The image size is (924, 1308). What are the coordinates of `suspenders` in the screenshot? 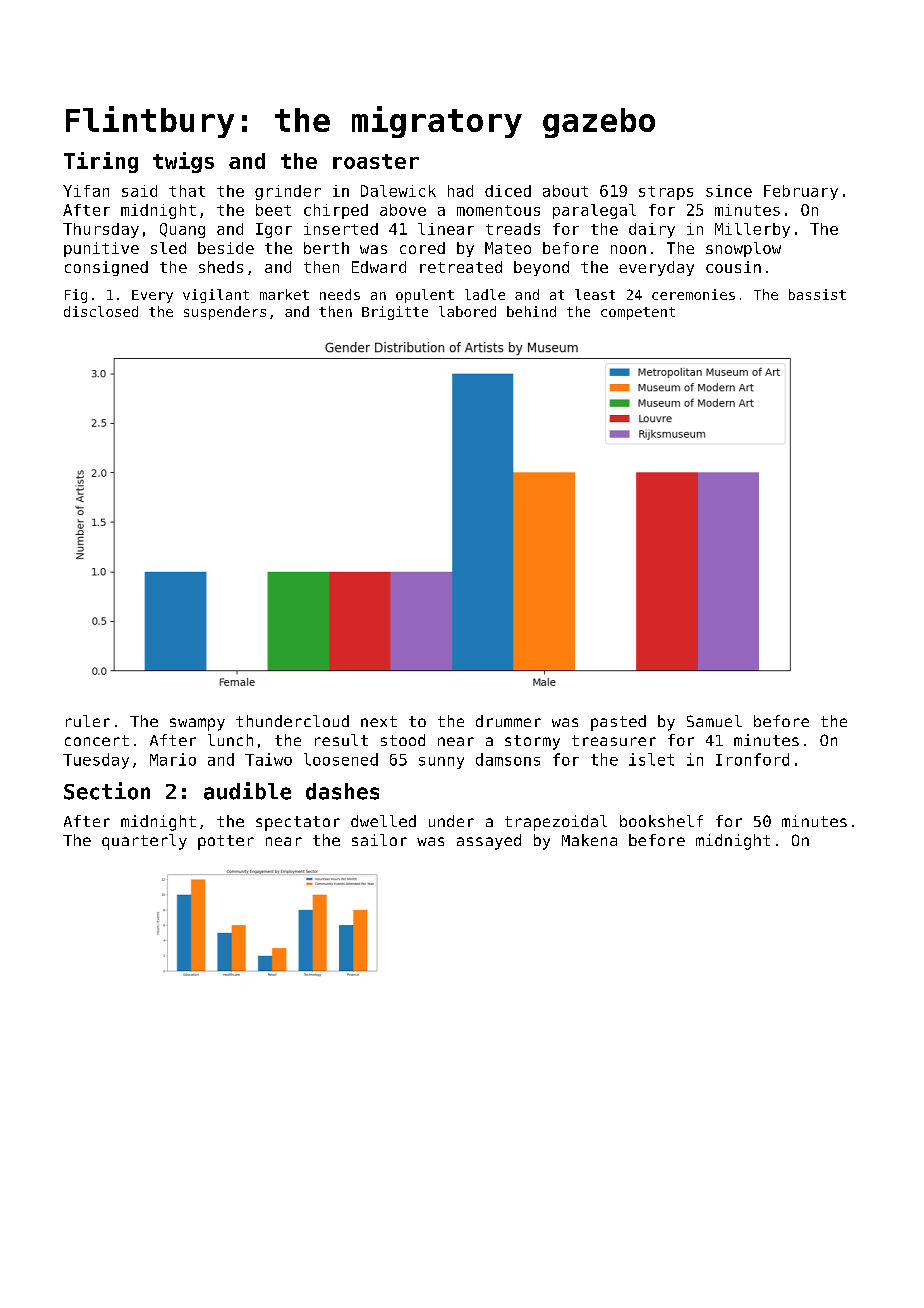 It's located at (225, 313).
